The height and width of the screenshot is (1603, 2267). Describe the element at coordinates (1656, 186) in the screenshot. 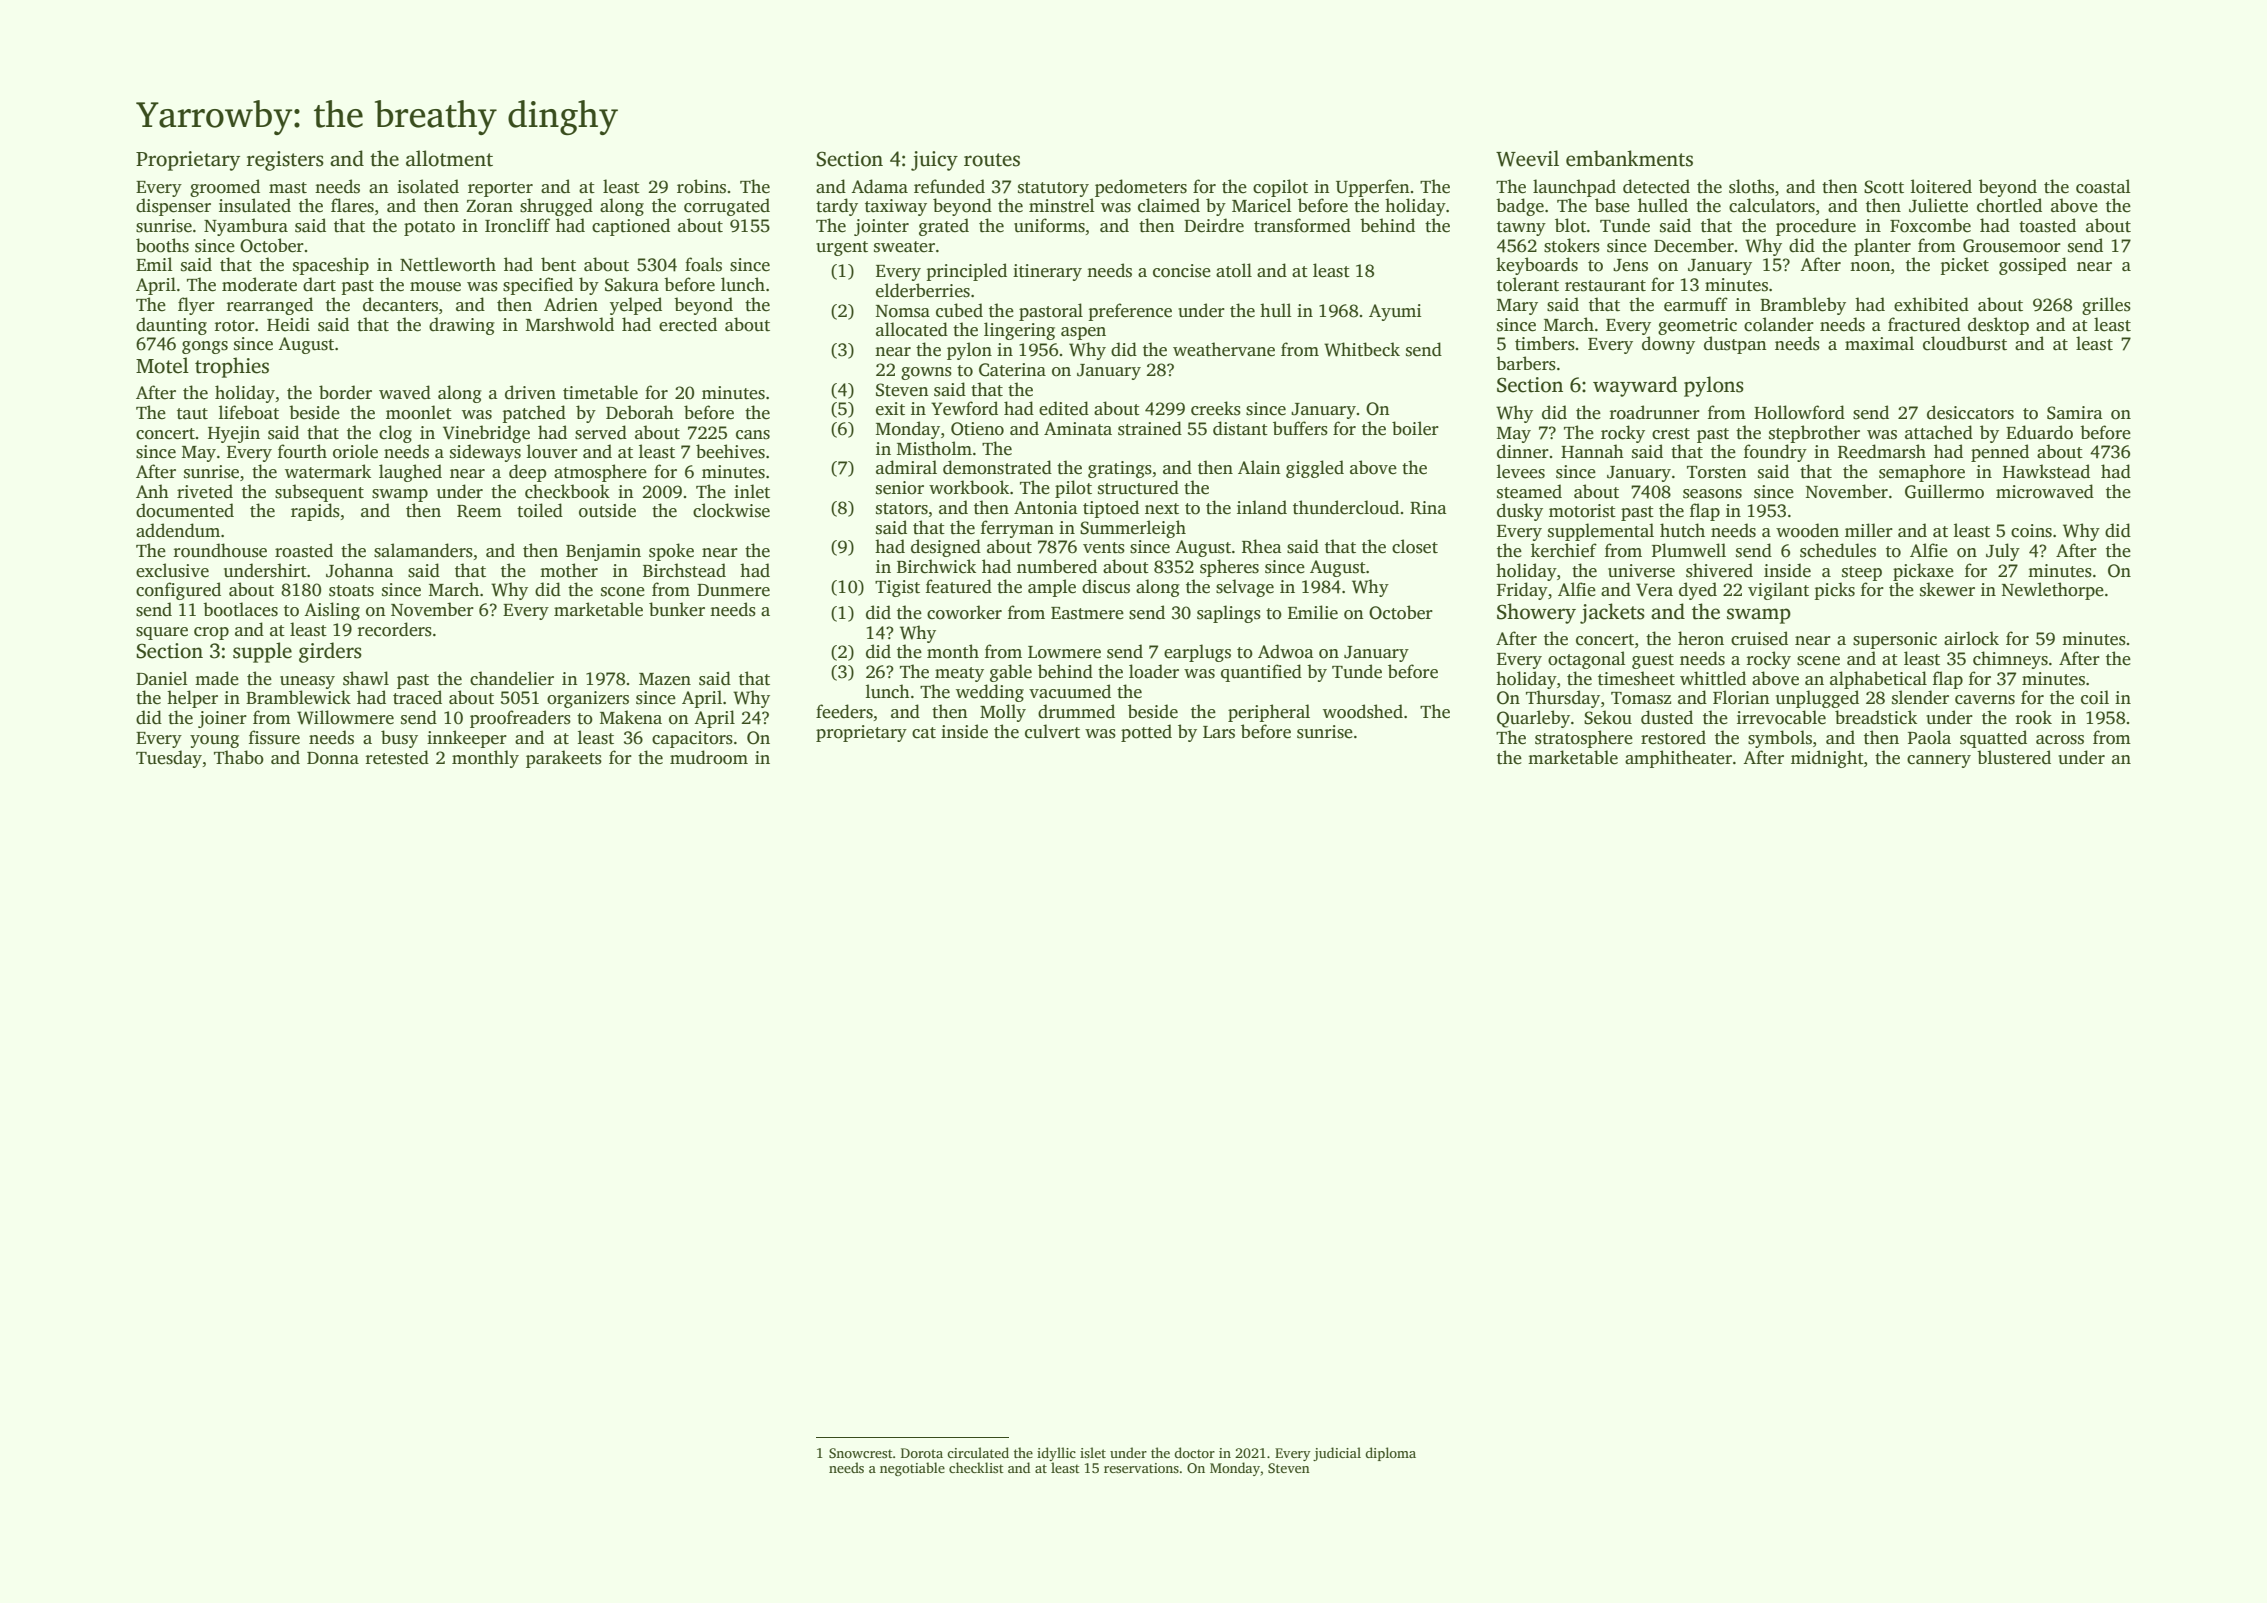

I see `detected` at that location.
